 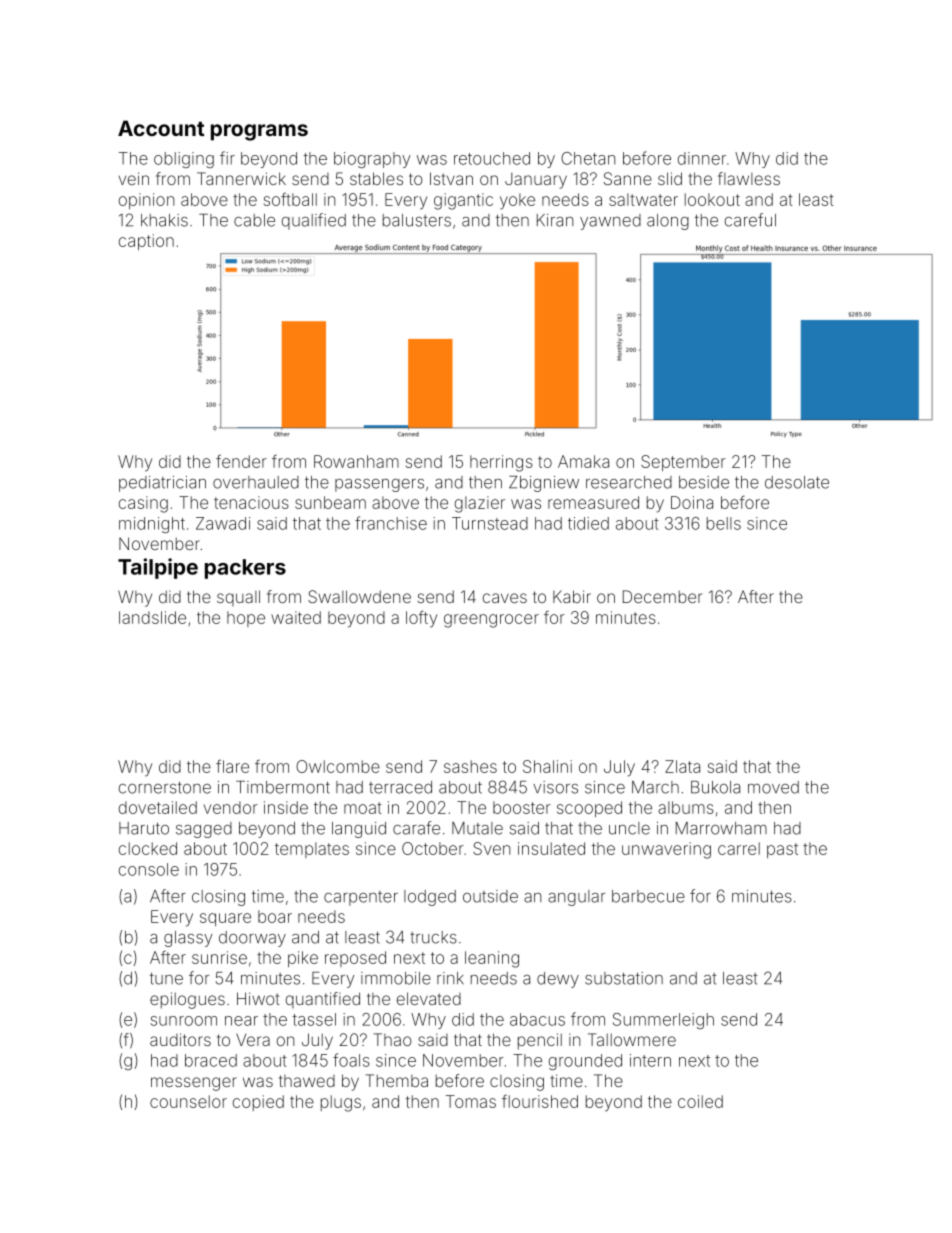 I want to click on Swallowdene, so click(x=359, y=596).
